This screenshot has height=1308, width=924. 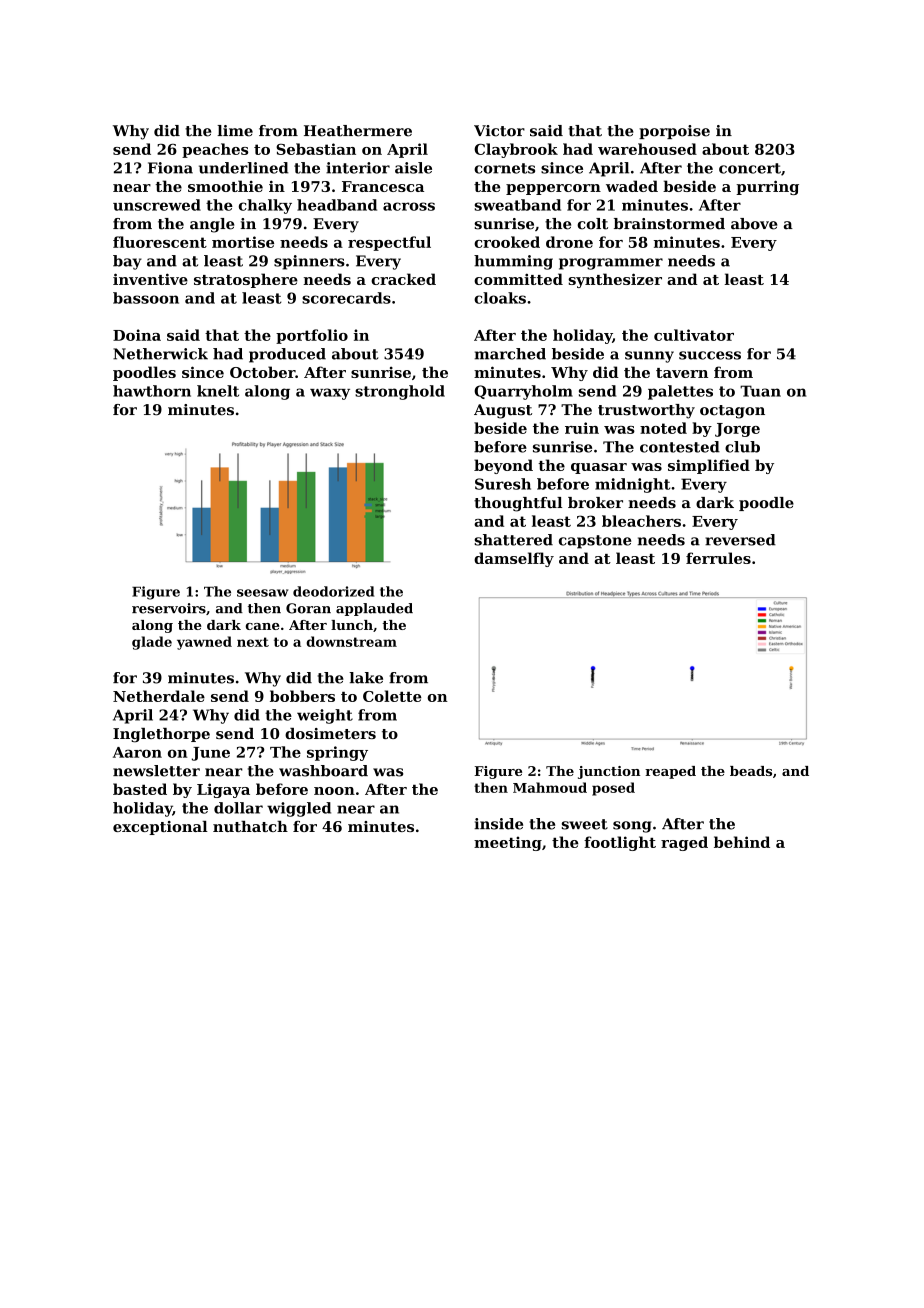 What do you see at coordinates (508, 843) in the screenshot?
I see `meeting` at bounding box center [508, 843].
